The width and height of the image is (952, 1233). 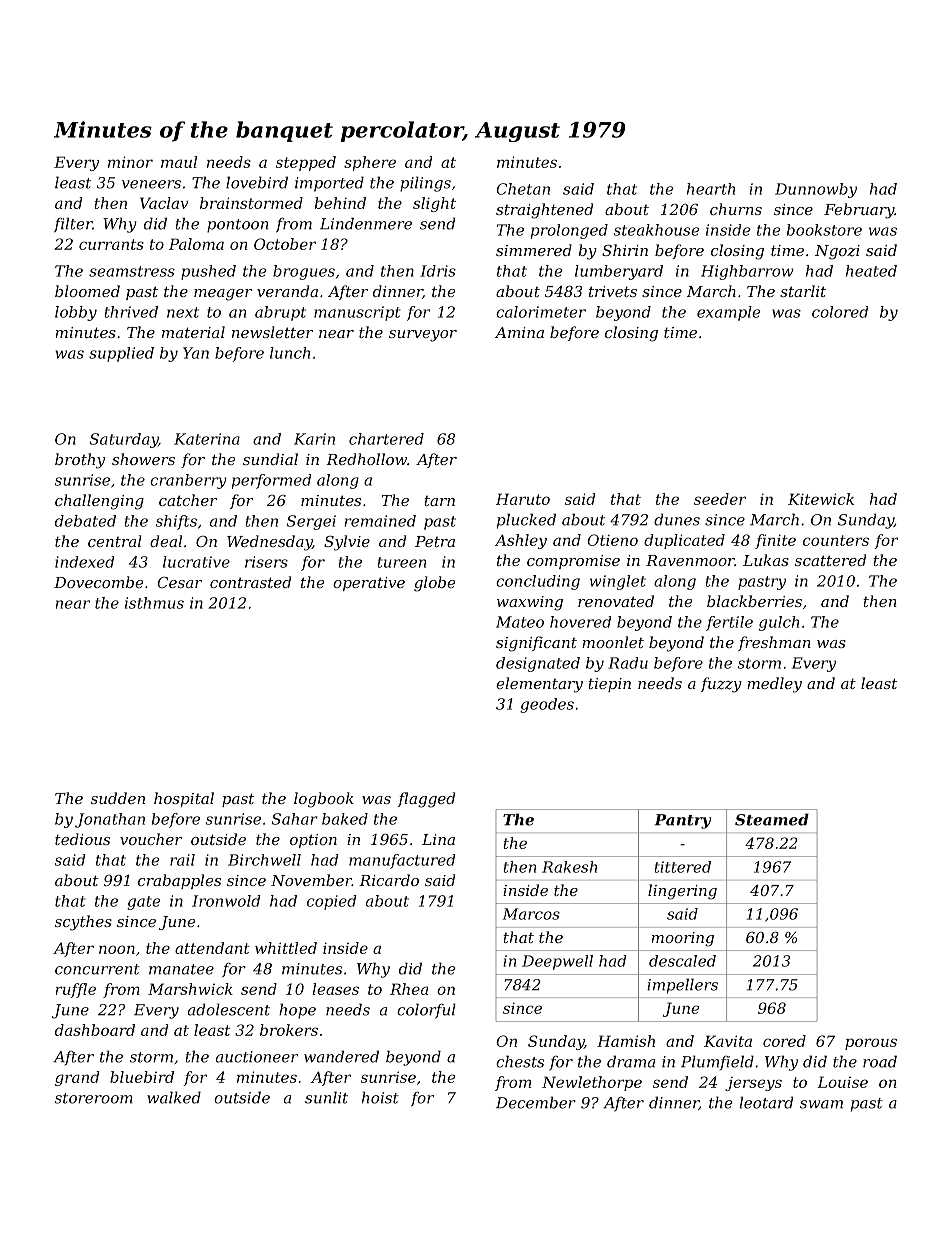 I want to click on hospital, so click(x=184, y=799).
